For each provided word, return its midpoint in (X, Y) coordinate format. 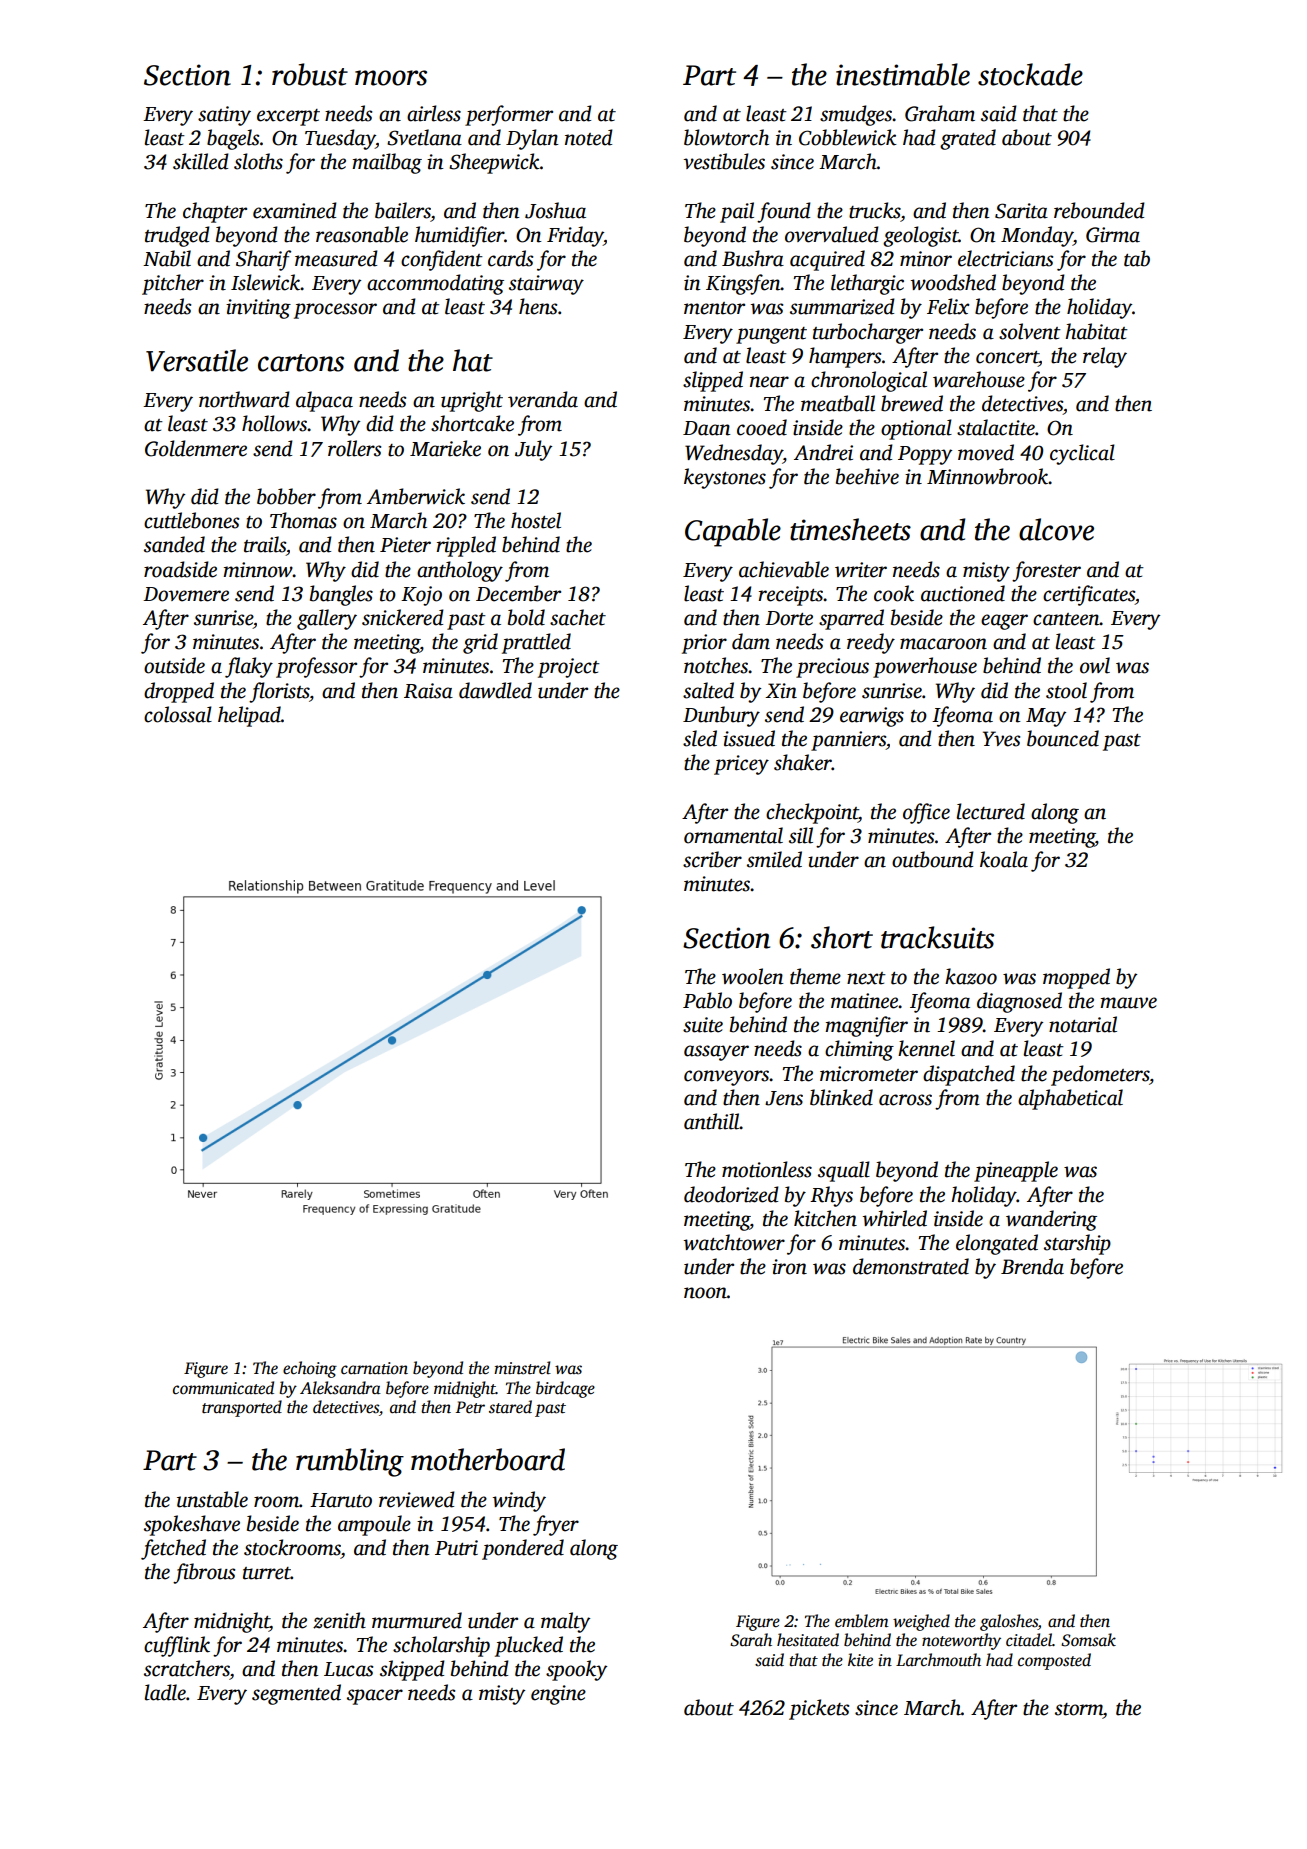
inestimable (903, 74)
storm (1079, 1709)
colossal (178, 714)
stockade (1030, 74)
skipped (412, 1670)
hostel (536, 520)
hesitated (808, 1640)
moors (391, 78)
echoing (310, 1369)
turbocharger (868, 333)
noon (705, 1293)
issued (749, 738)
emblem (862, 1621)
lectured (990, 811)
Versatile (197, 360)
